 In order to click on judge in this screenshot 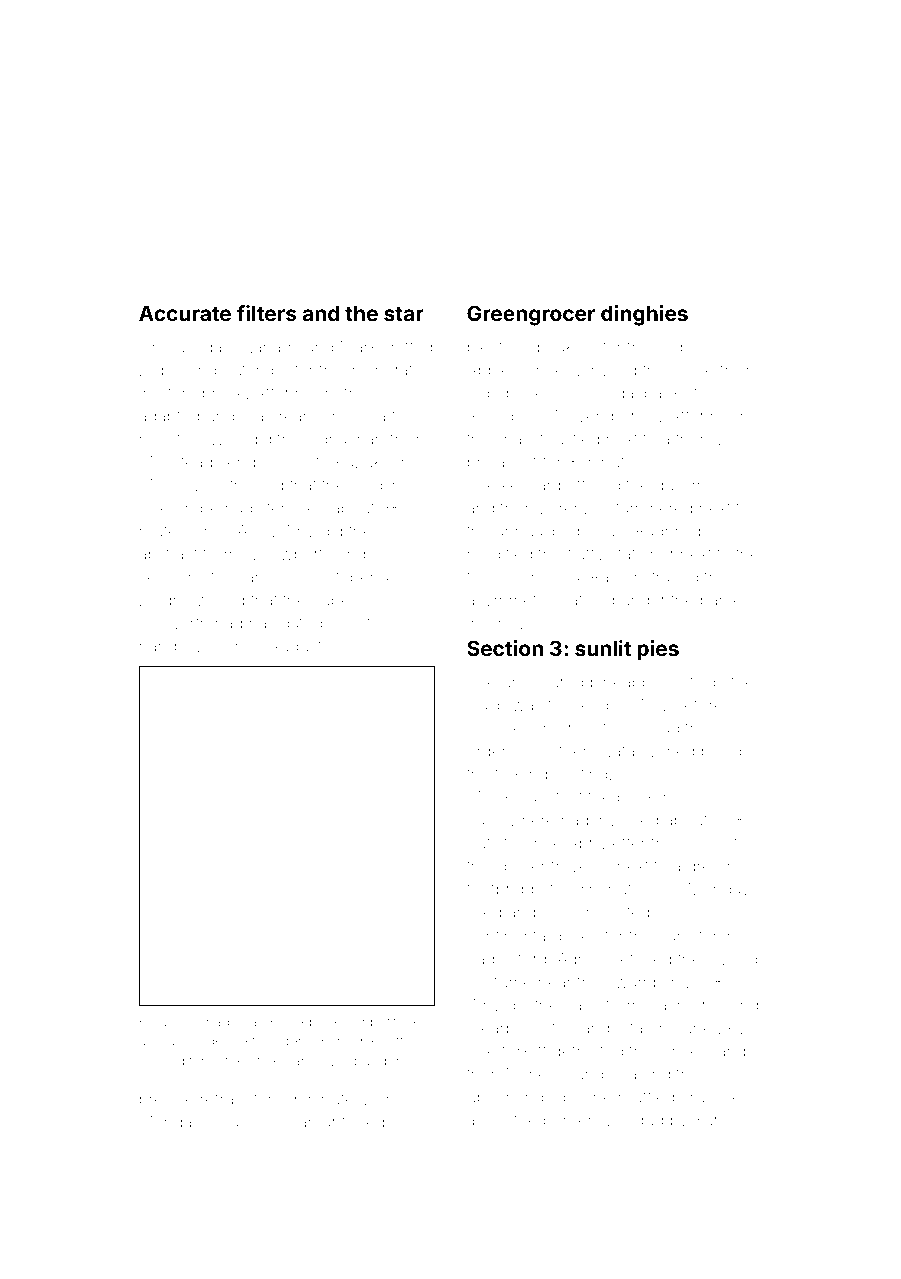, I will do `click(692, 372)`.
